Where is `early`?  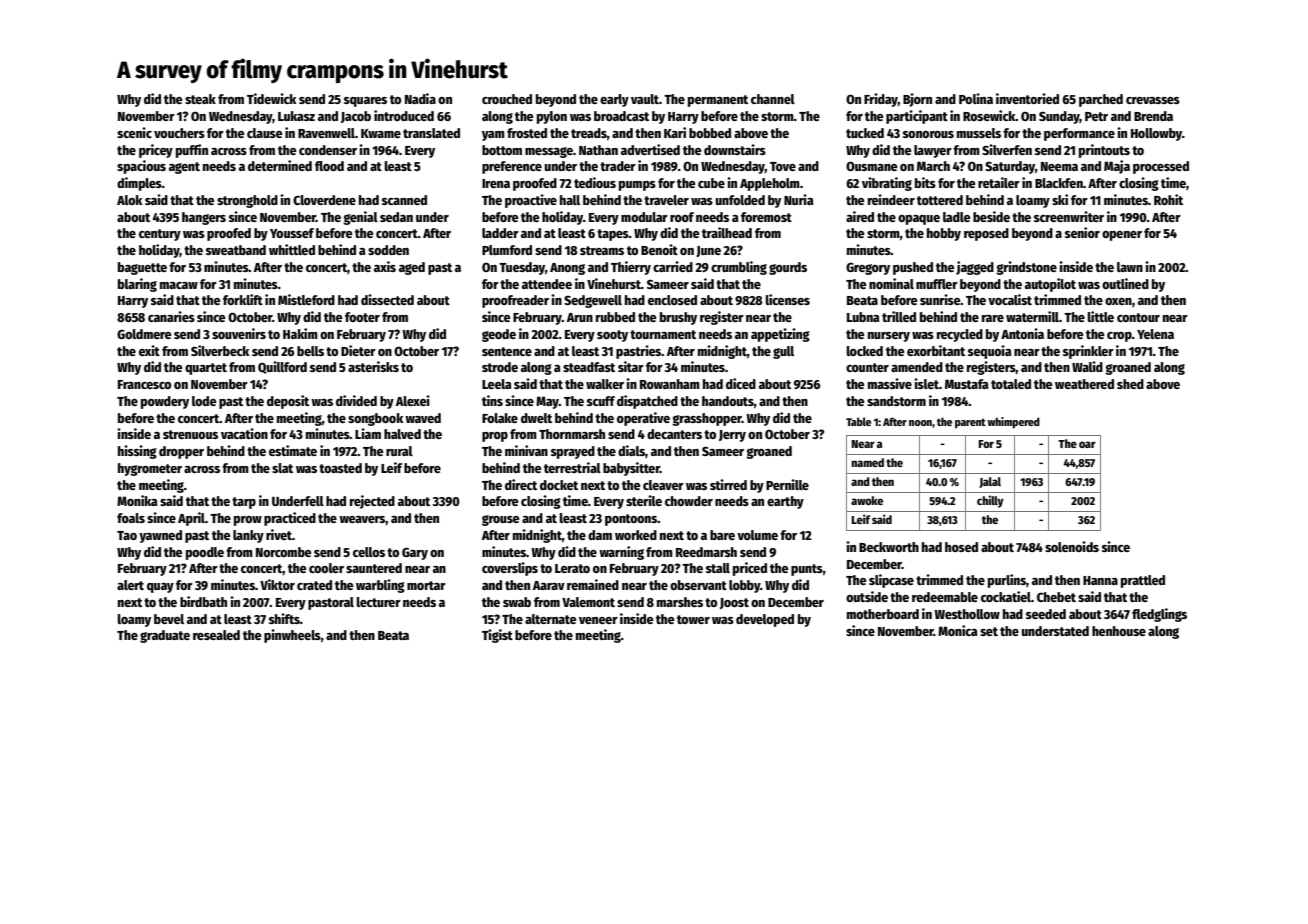 early is located at coordinates (614, 100).
